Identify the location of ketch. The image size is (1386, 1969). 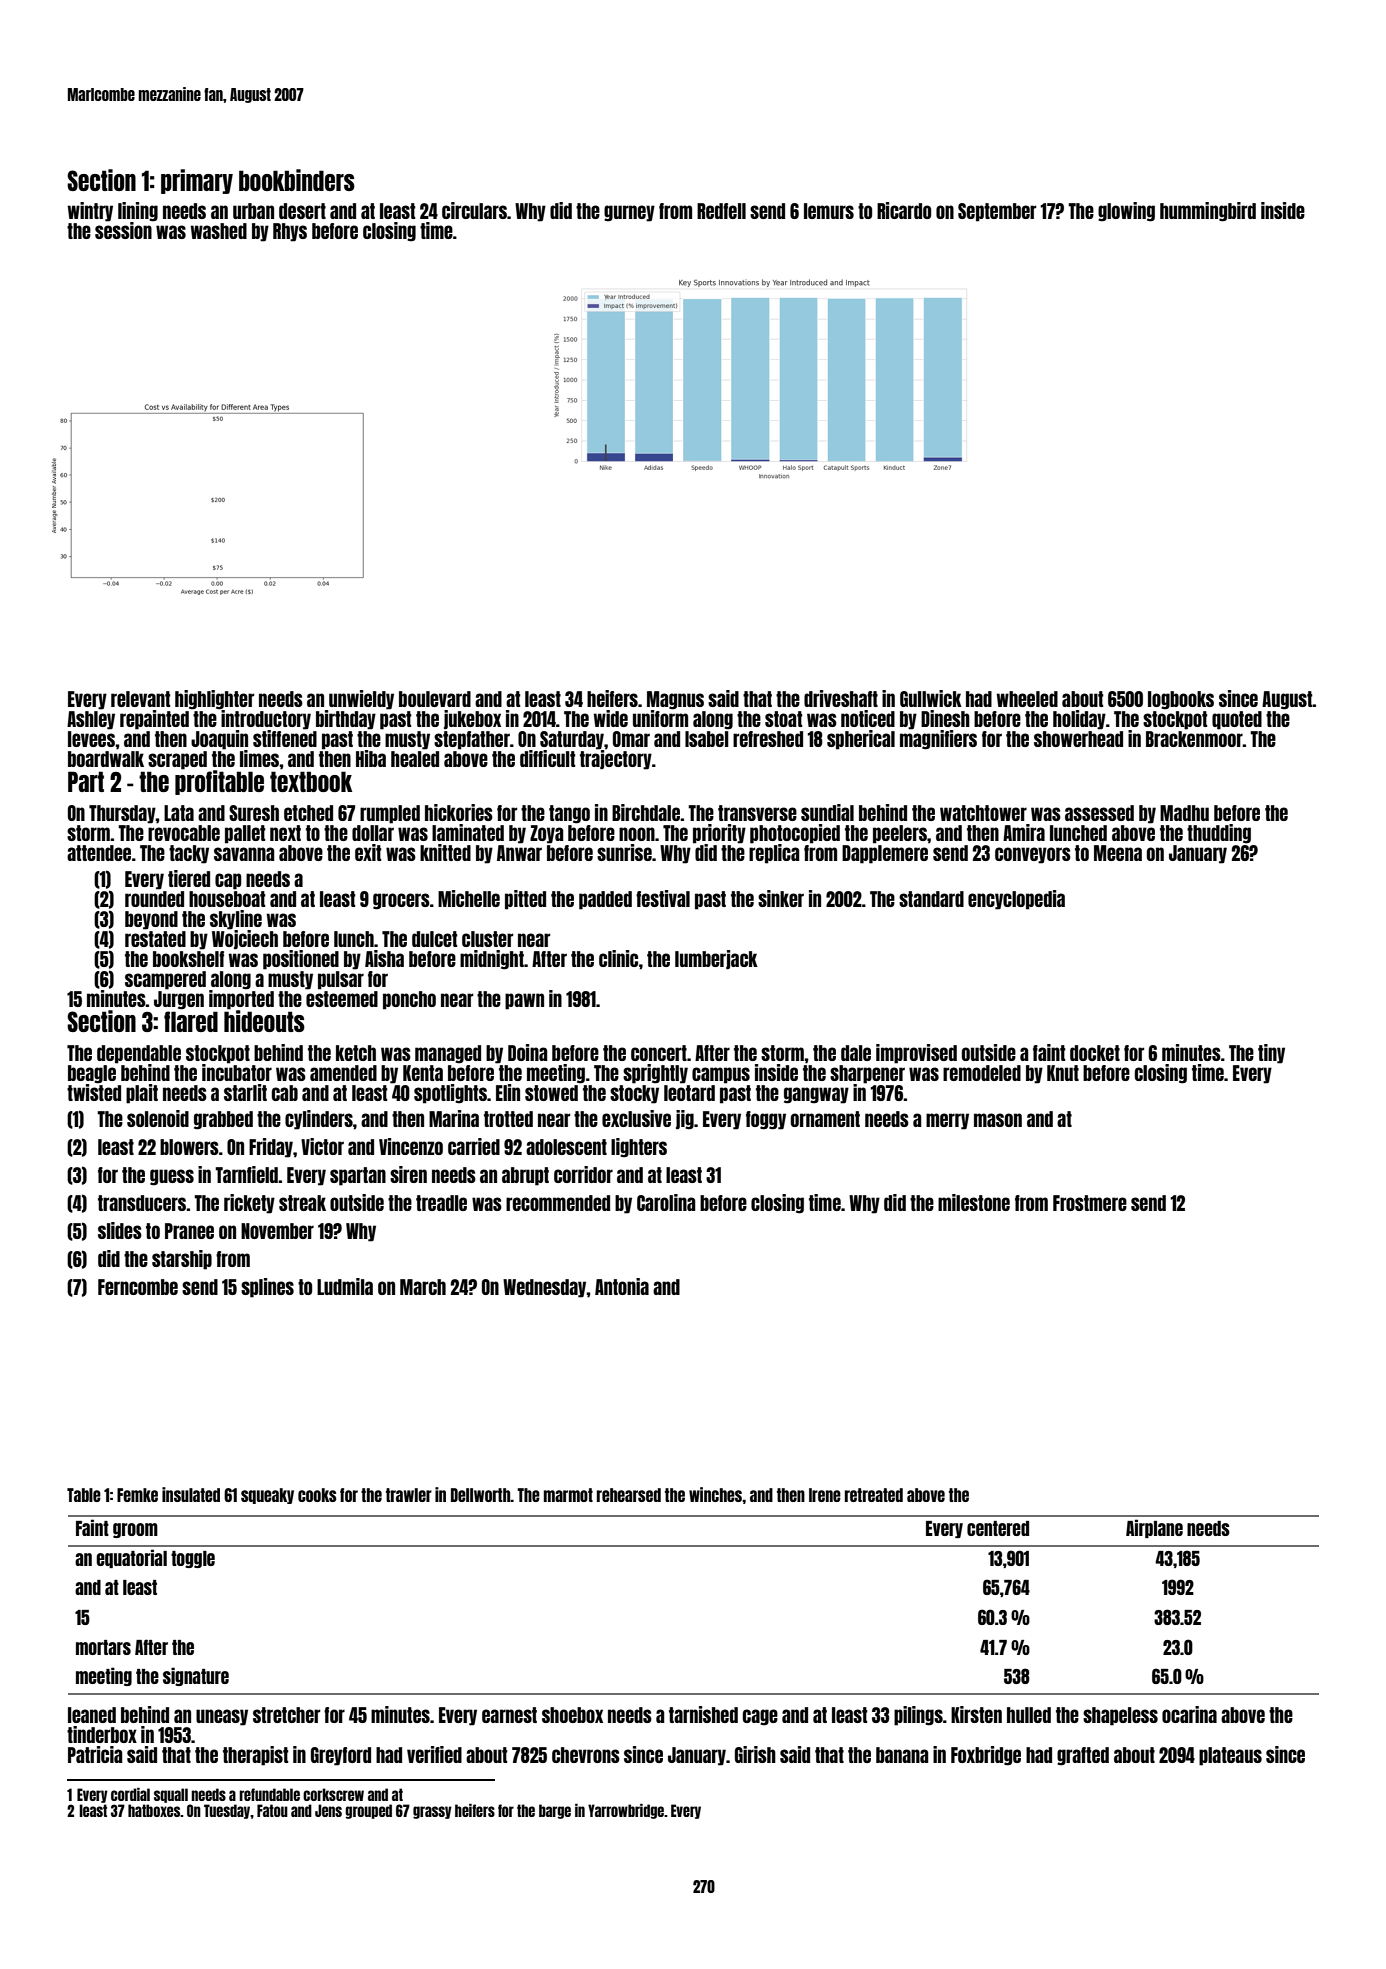
(356, 1053).
